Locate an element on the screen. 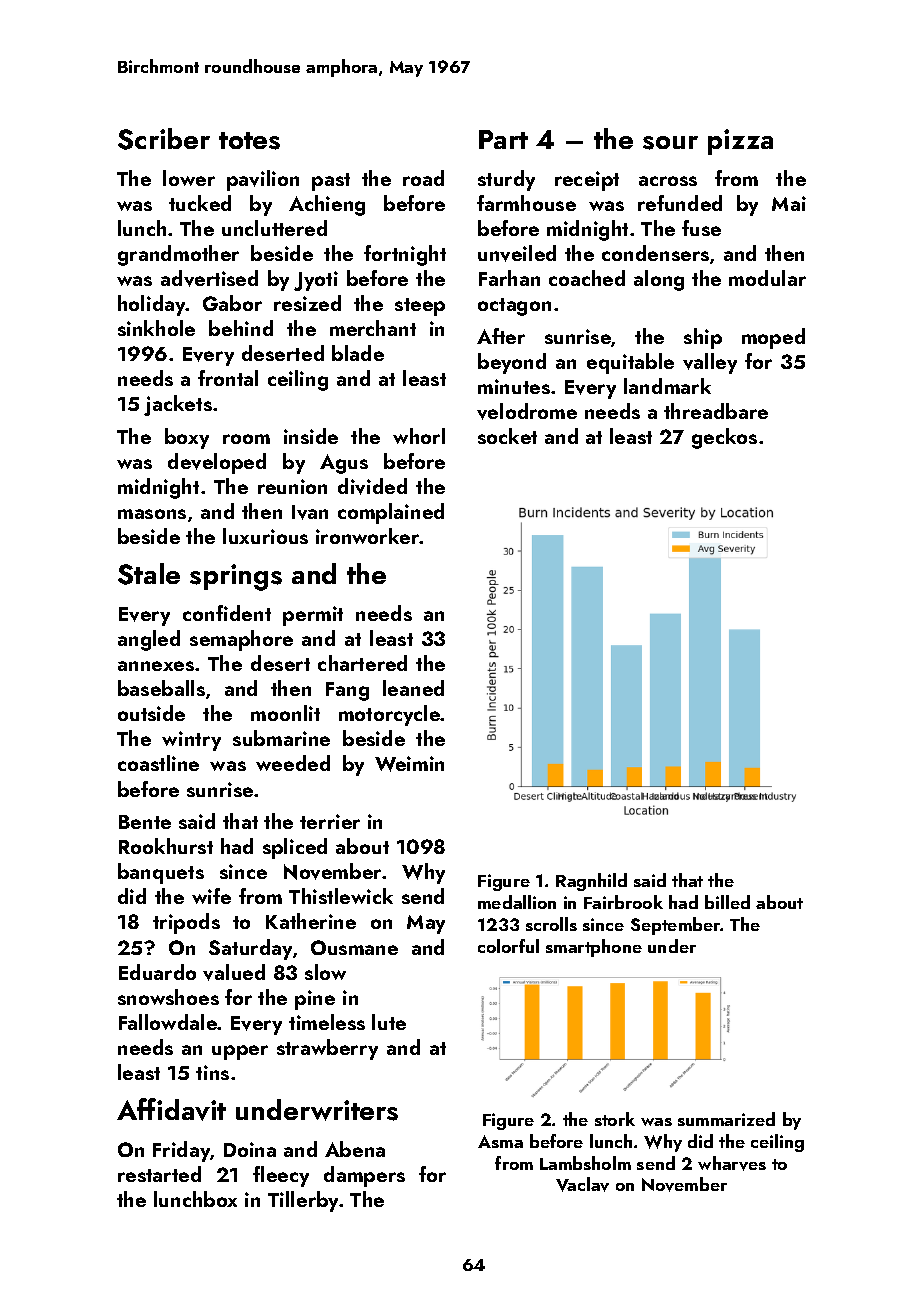  threadbare is located at coordinates (716, 411).
